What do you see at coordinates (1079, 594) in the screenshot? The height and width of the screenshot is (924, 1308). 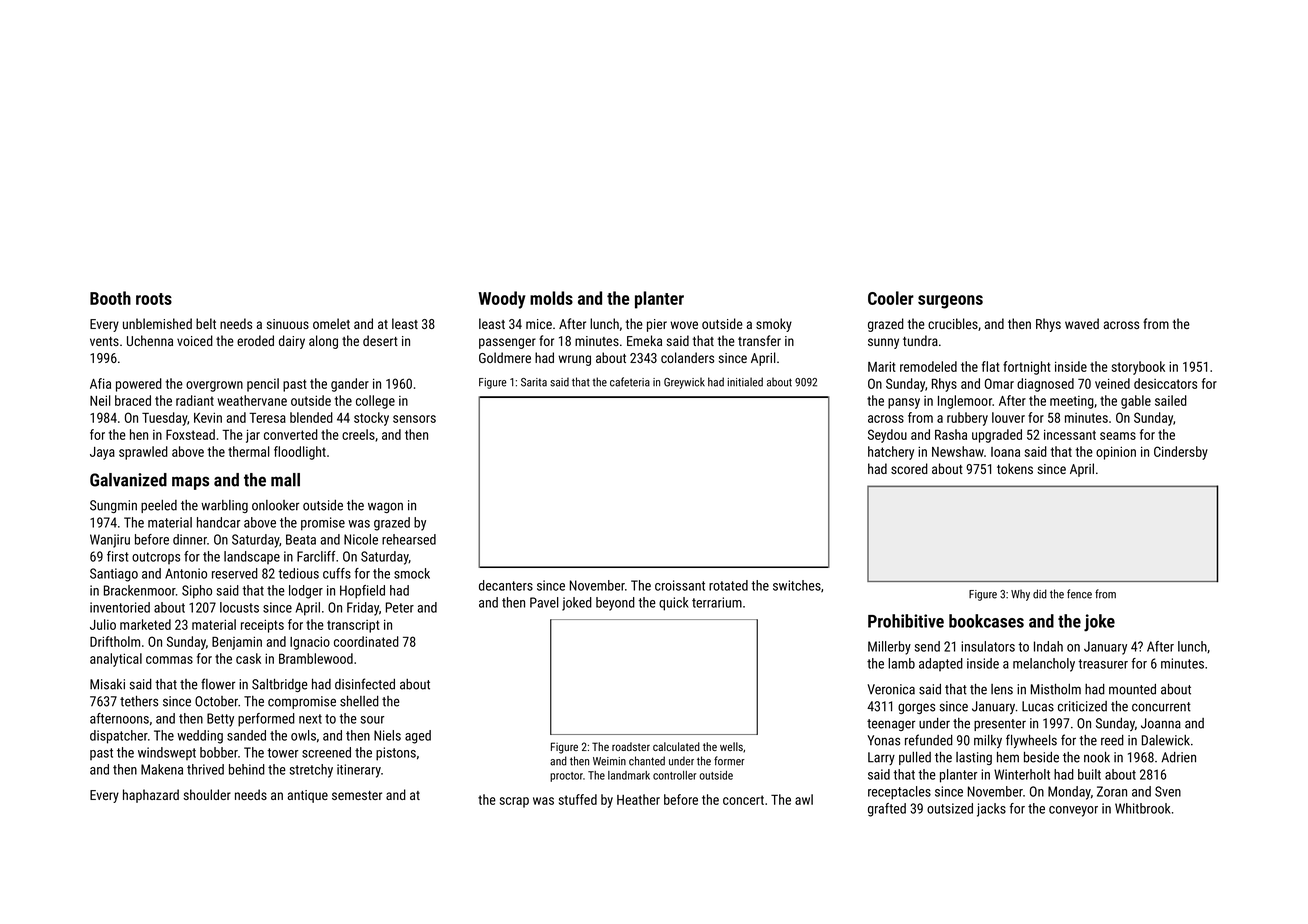 I see `fence` at bounding box center [1079, 594].
